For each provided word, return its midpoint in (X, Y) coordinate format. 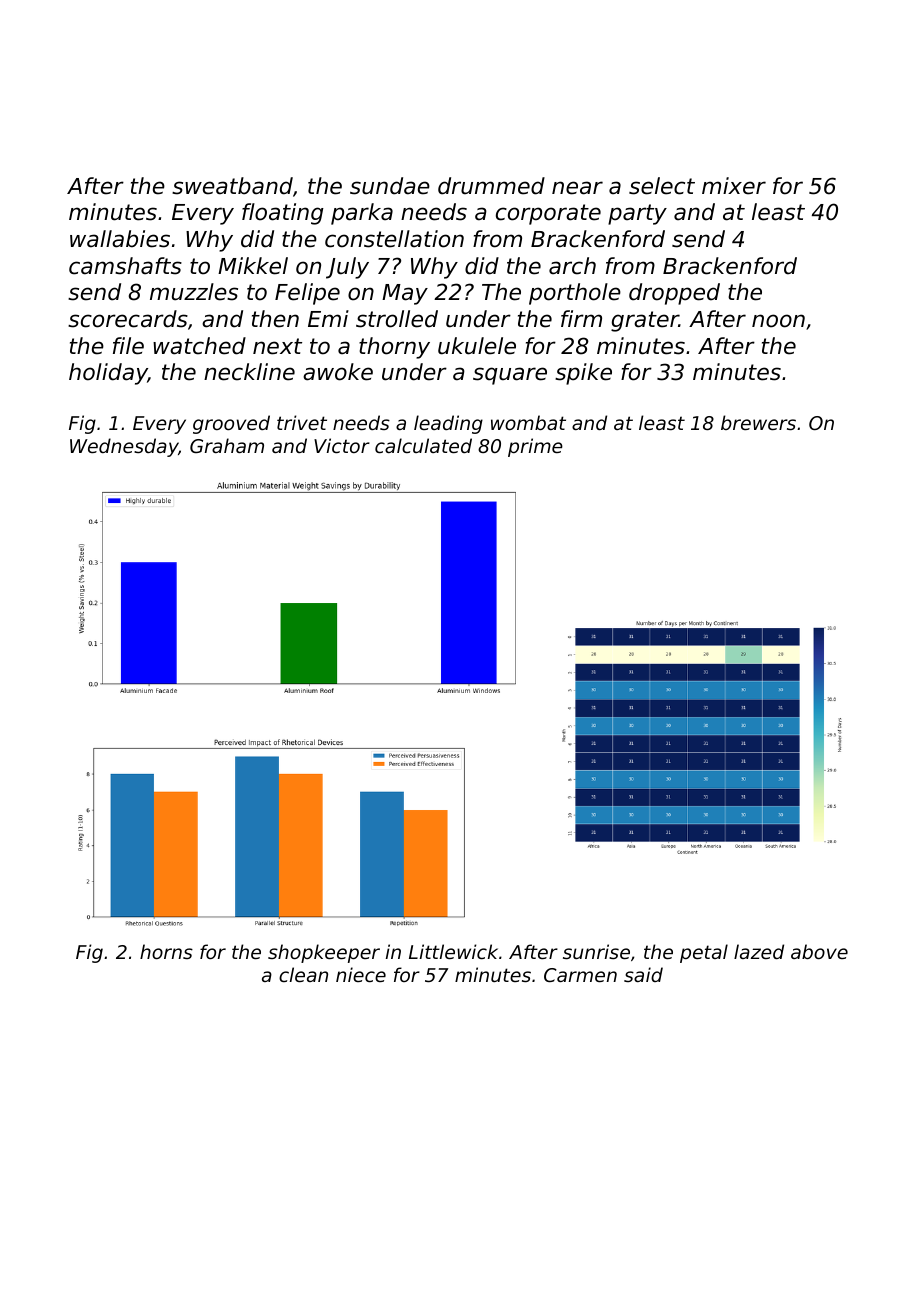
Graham (227, 445)
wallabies (120, 239)
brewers (758, 422)
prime (535, 447)
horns (166, 951)
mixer (734, 186)
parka (362, 214)
